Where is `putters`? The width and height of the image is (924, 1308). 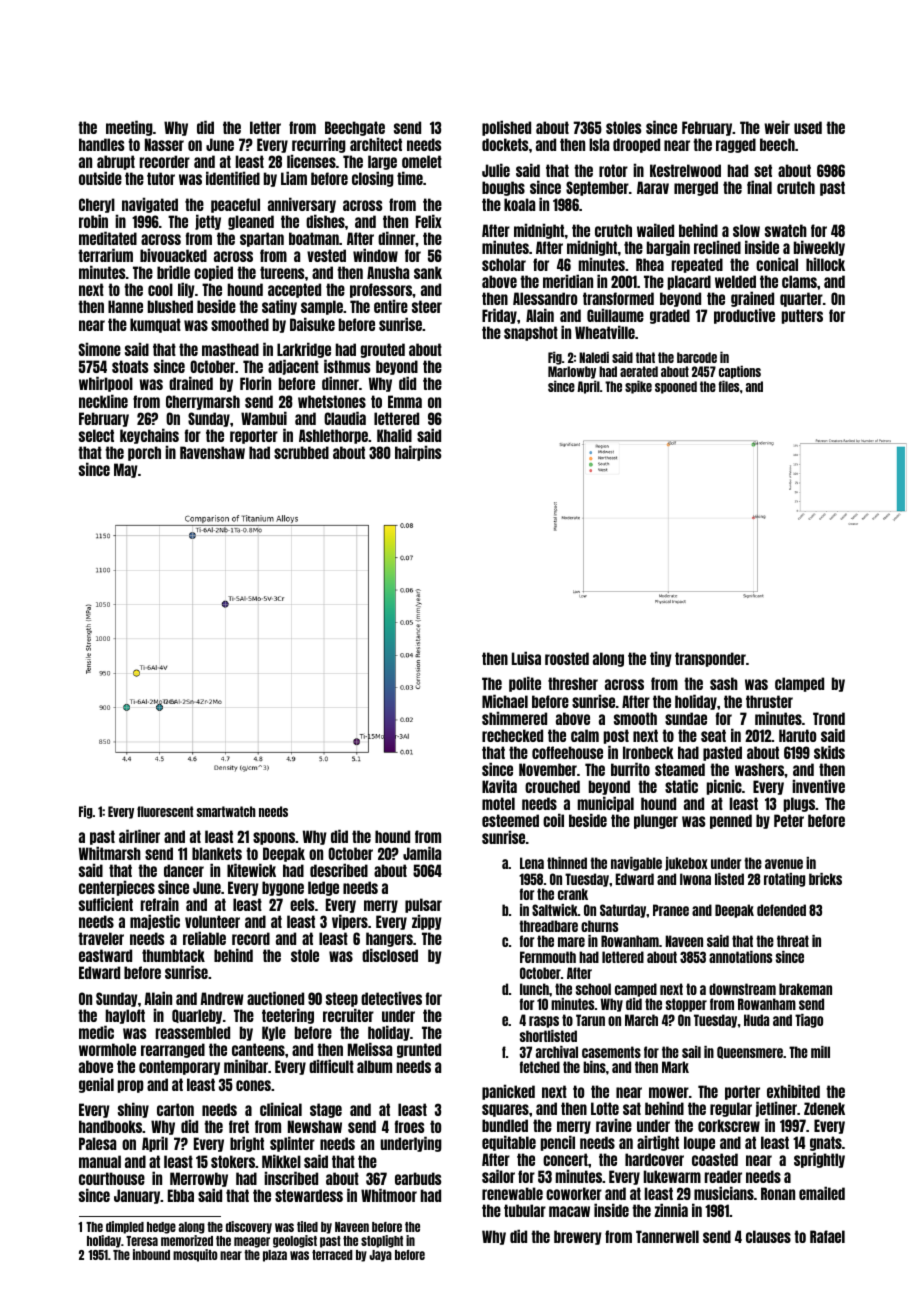 putters is located at coordinates (802, 316).
